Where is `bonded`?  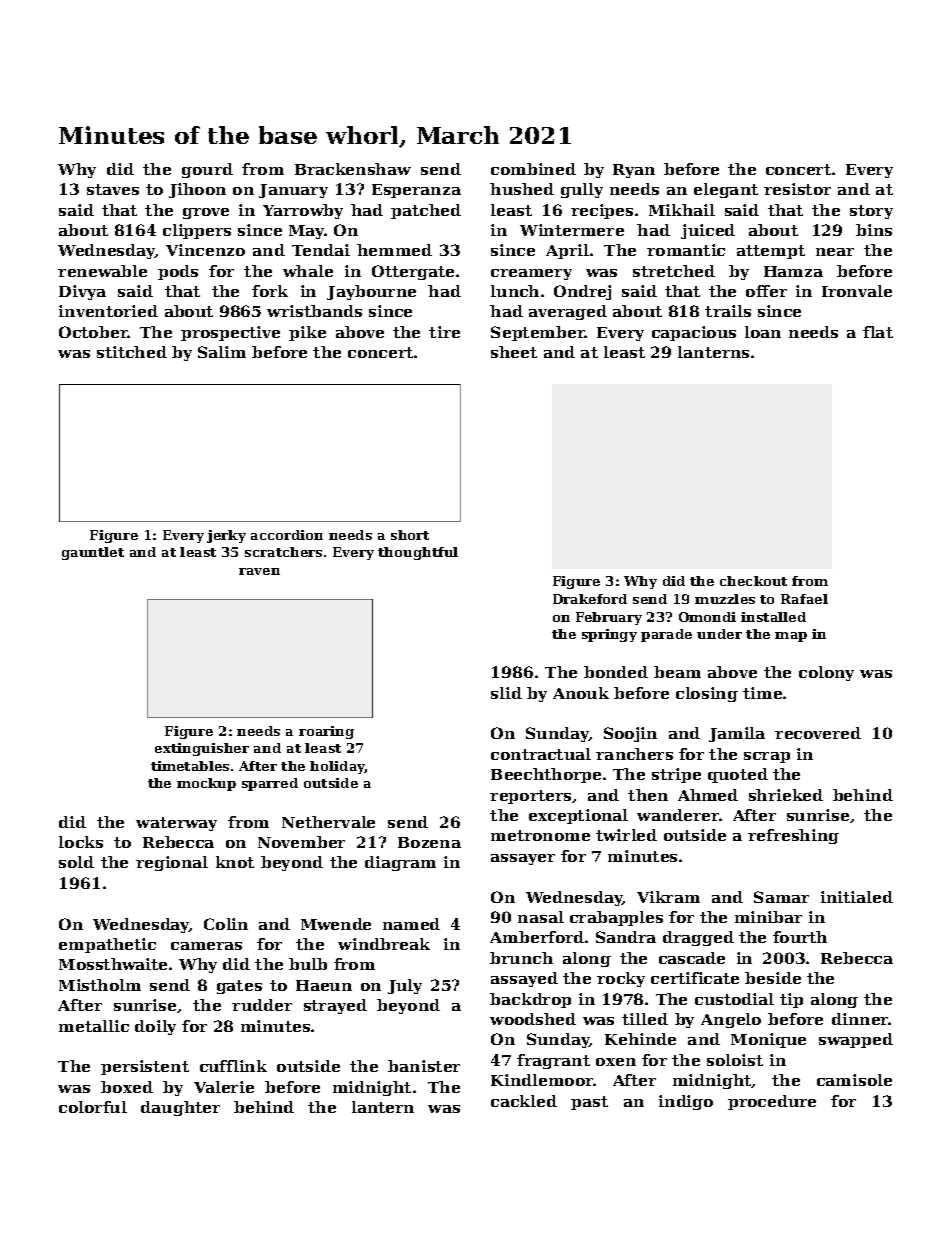
bonded is located at coordinates (616, 672).
